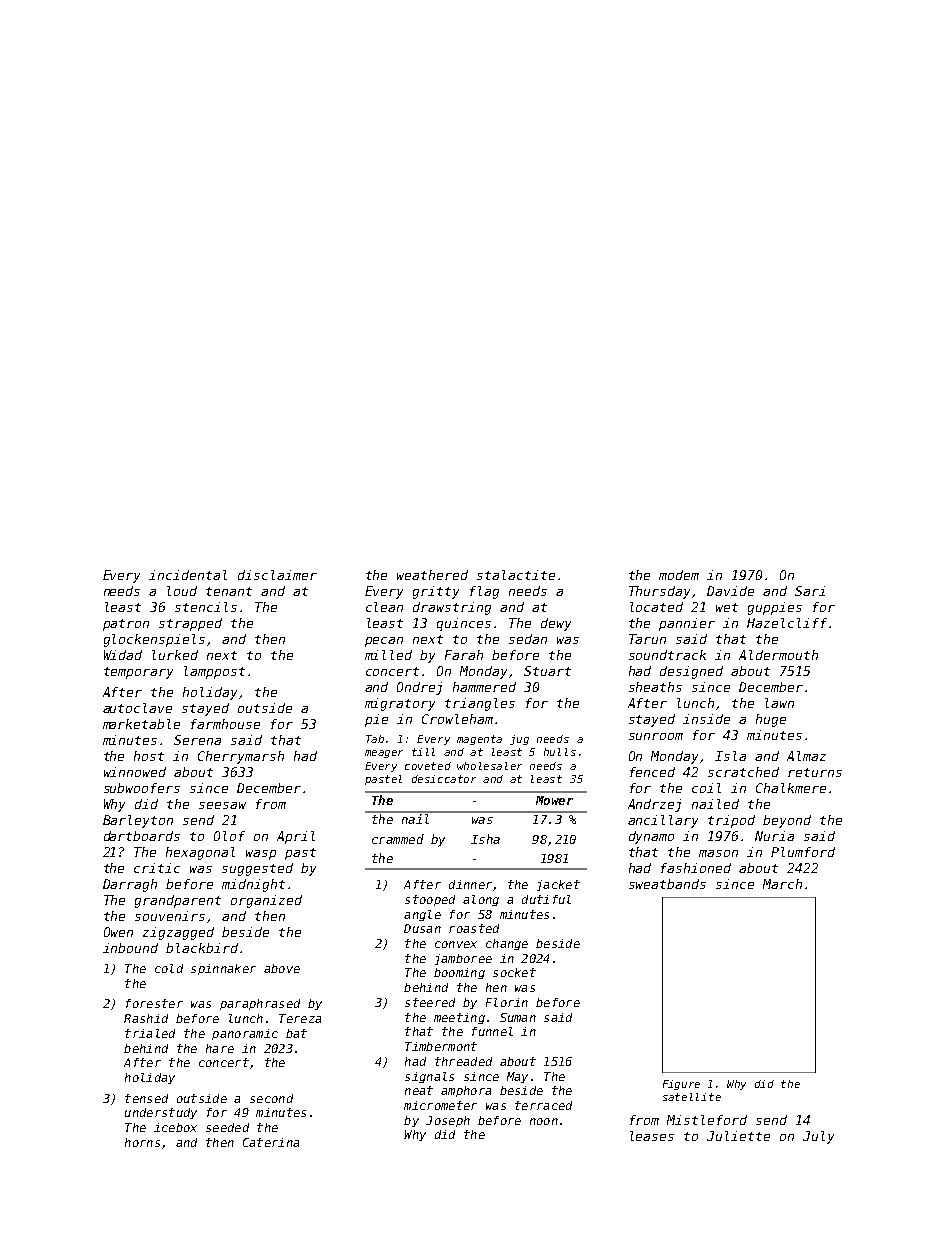 The width and height of the screenshot is (952, 1233). What do you see at coordinates (667, 884) in the screenshot?
I see `sweatbands` at bounding box center [667, 884].
